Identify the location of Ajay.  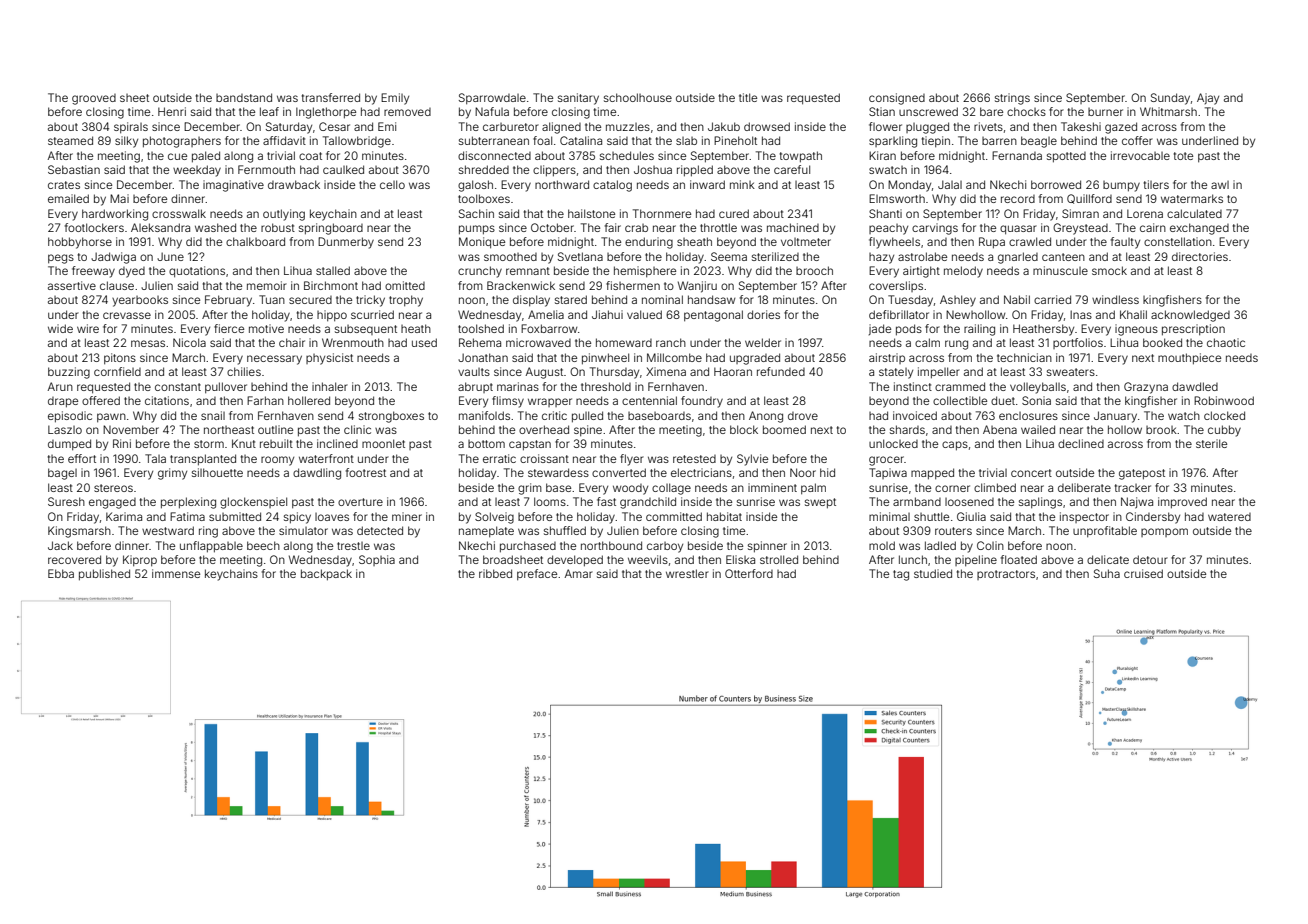
(1208, 99).
